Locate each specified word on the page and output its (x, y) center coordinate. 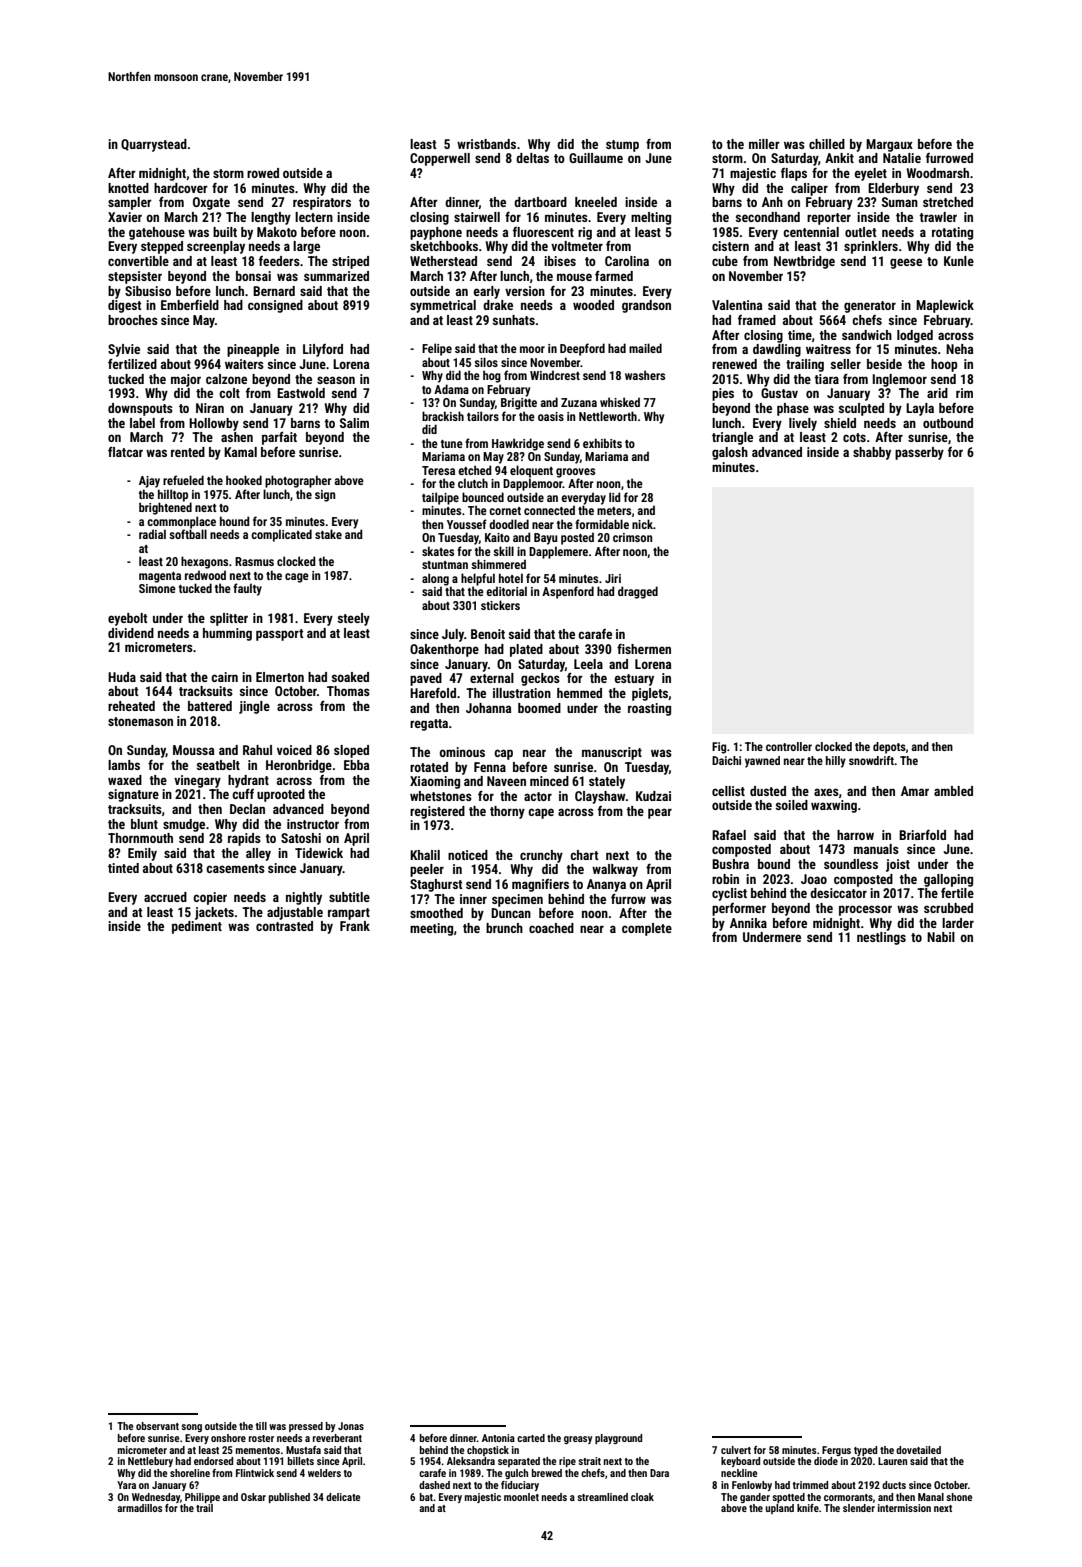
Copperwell (440, 159)
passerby (919, 453)
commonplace (181, 522)
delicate (343, 1497)
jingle (254, 707)
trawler (938, 217)
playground (618, 1439)
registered (437, 812)
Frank (355, 926)
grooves (575, 473)
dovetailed (918, 1450)
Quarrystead (154, 145)
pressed (306, 1427)
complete (647, 929)
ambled (953, 791)
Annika (748, 923)
